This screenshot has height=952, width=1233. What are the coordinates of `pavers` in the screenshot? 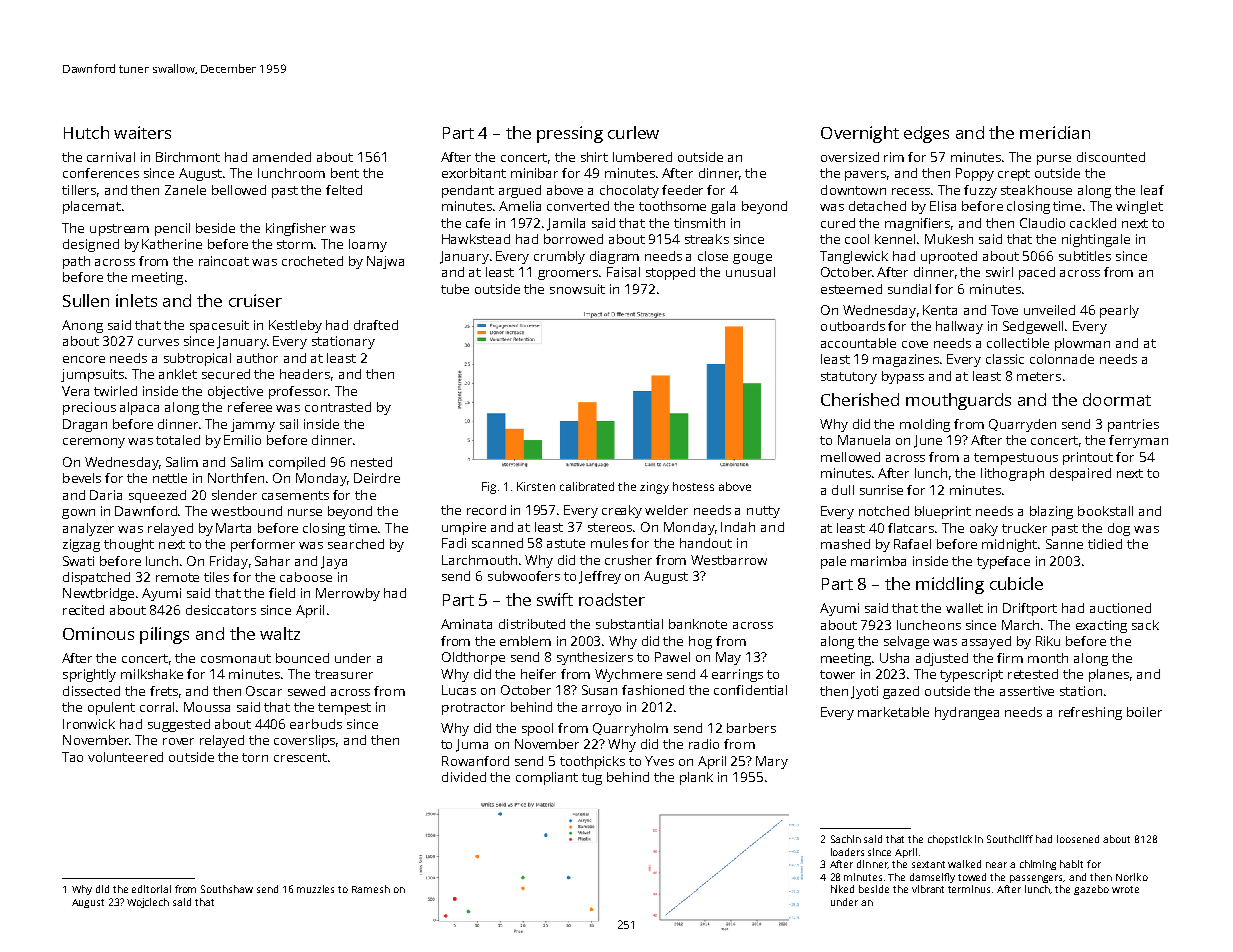 It's located at (865, 176).
